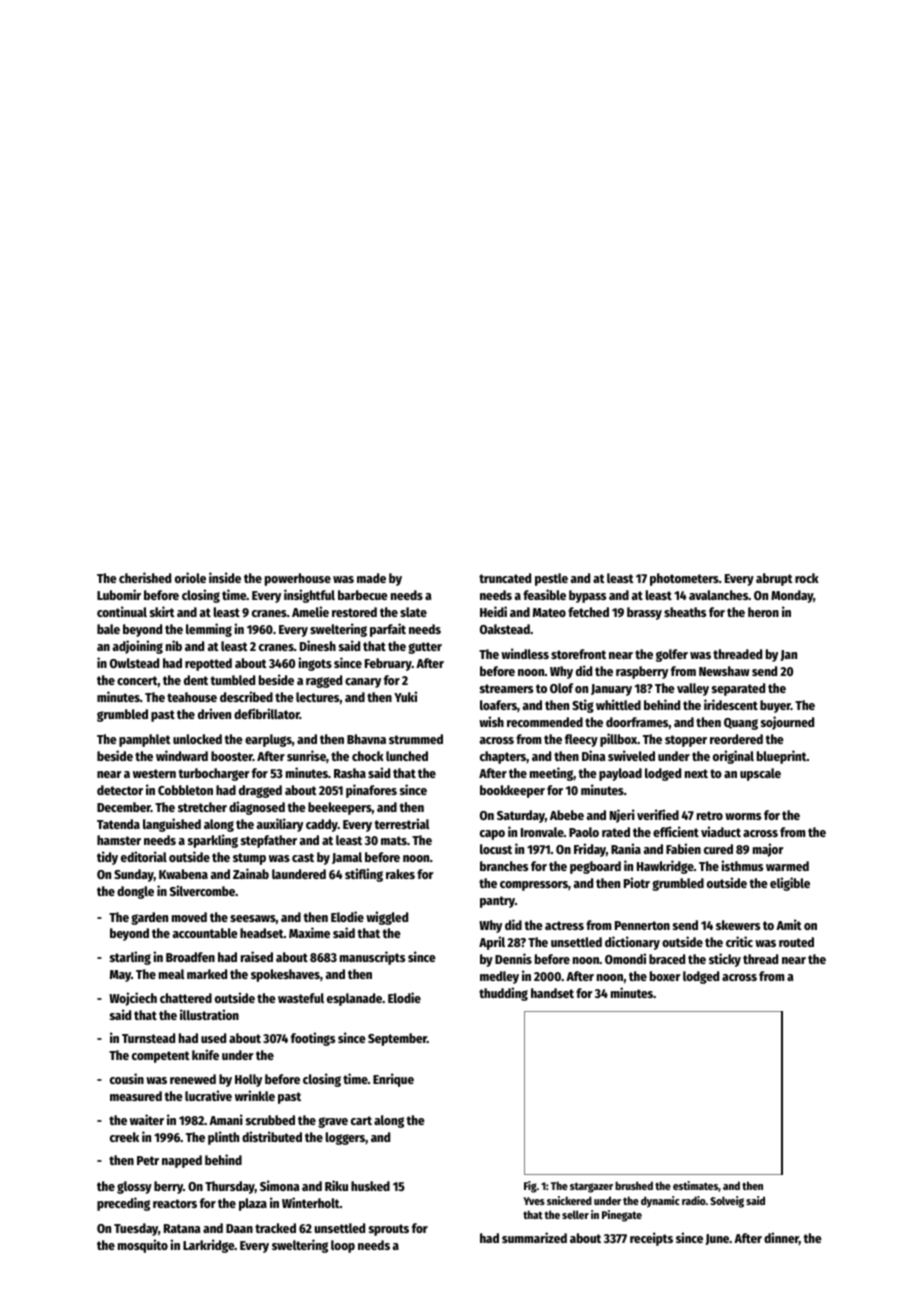  Describe the element at coordinates (239, 1228) in the screenshot. I see `Daan` at that location.
